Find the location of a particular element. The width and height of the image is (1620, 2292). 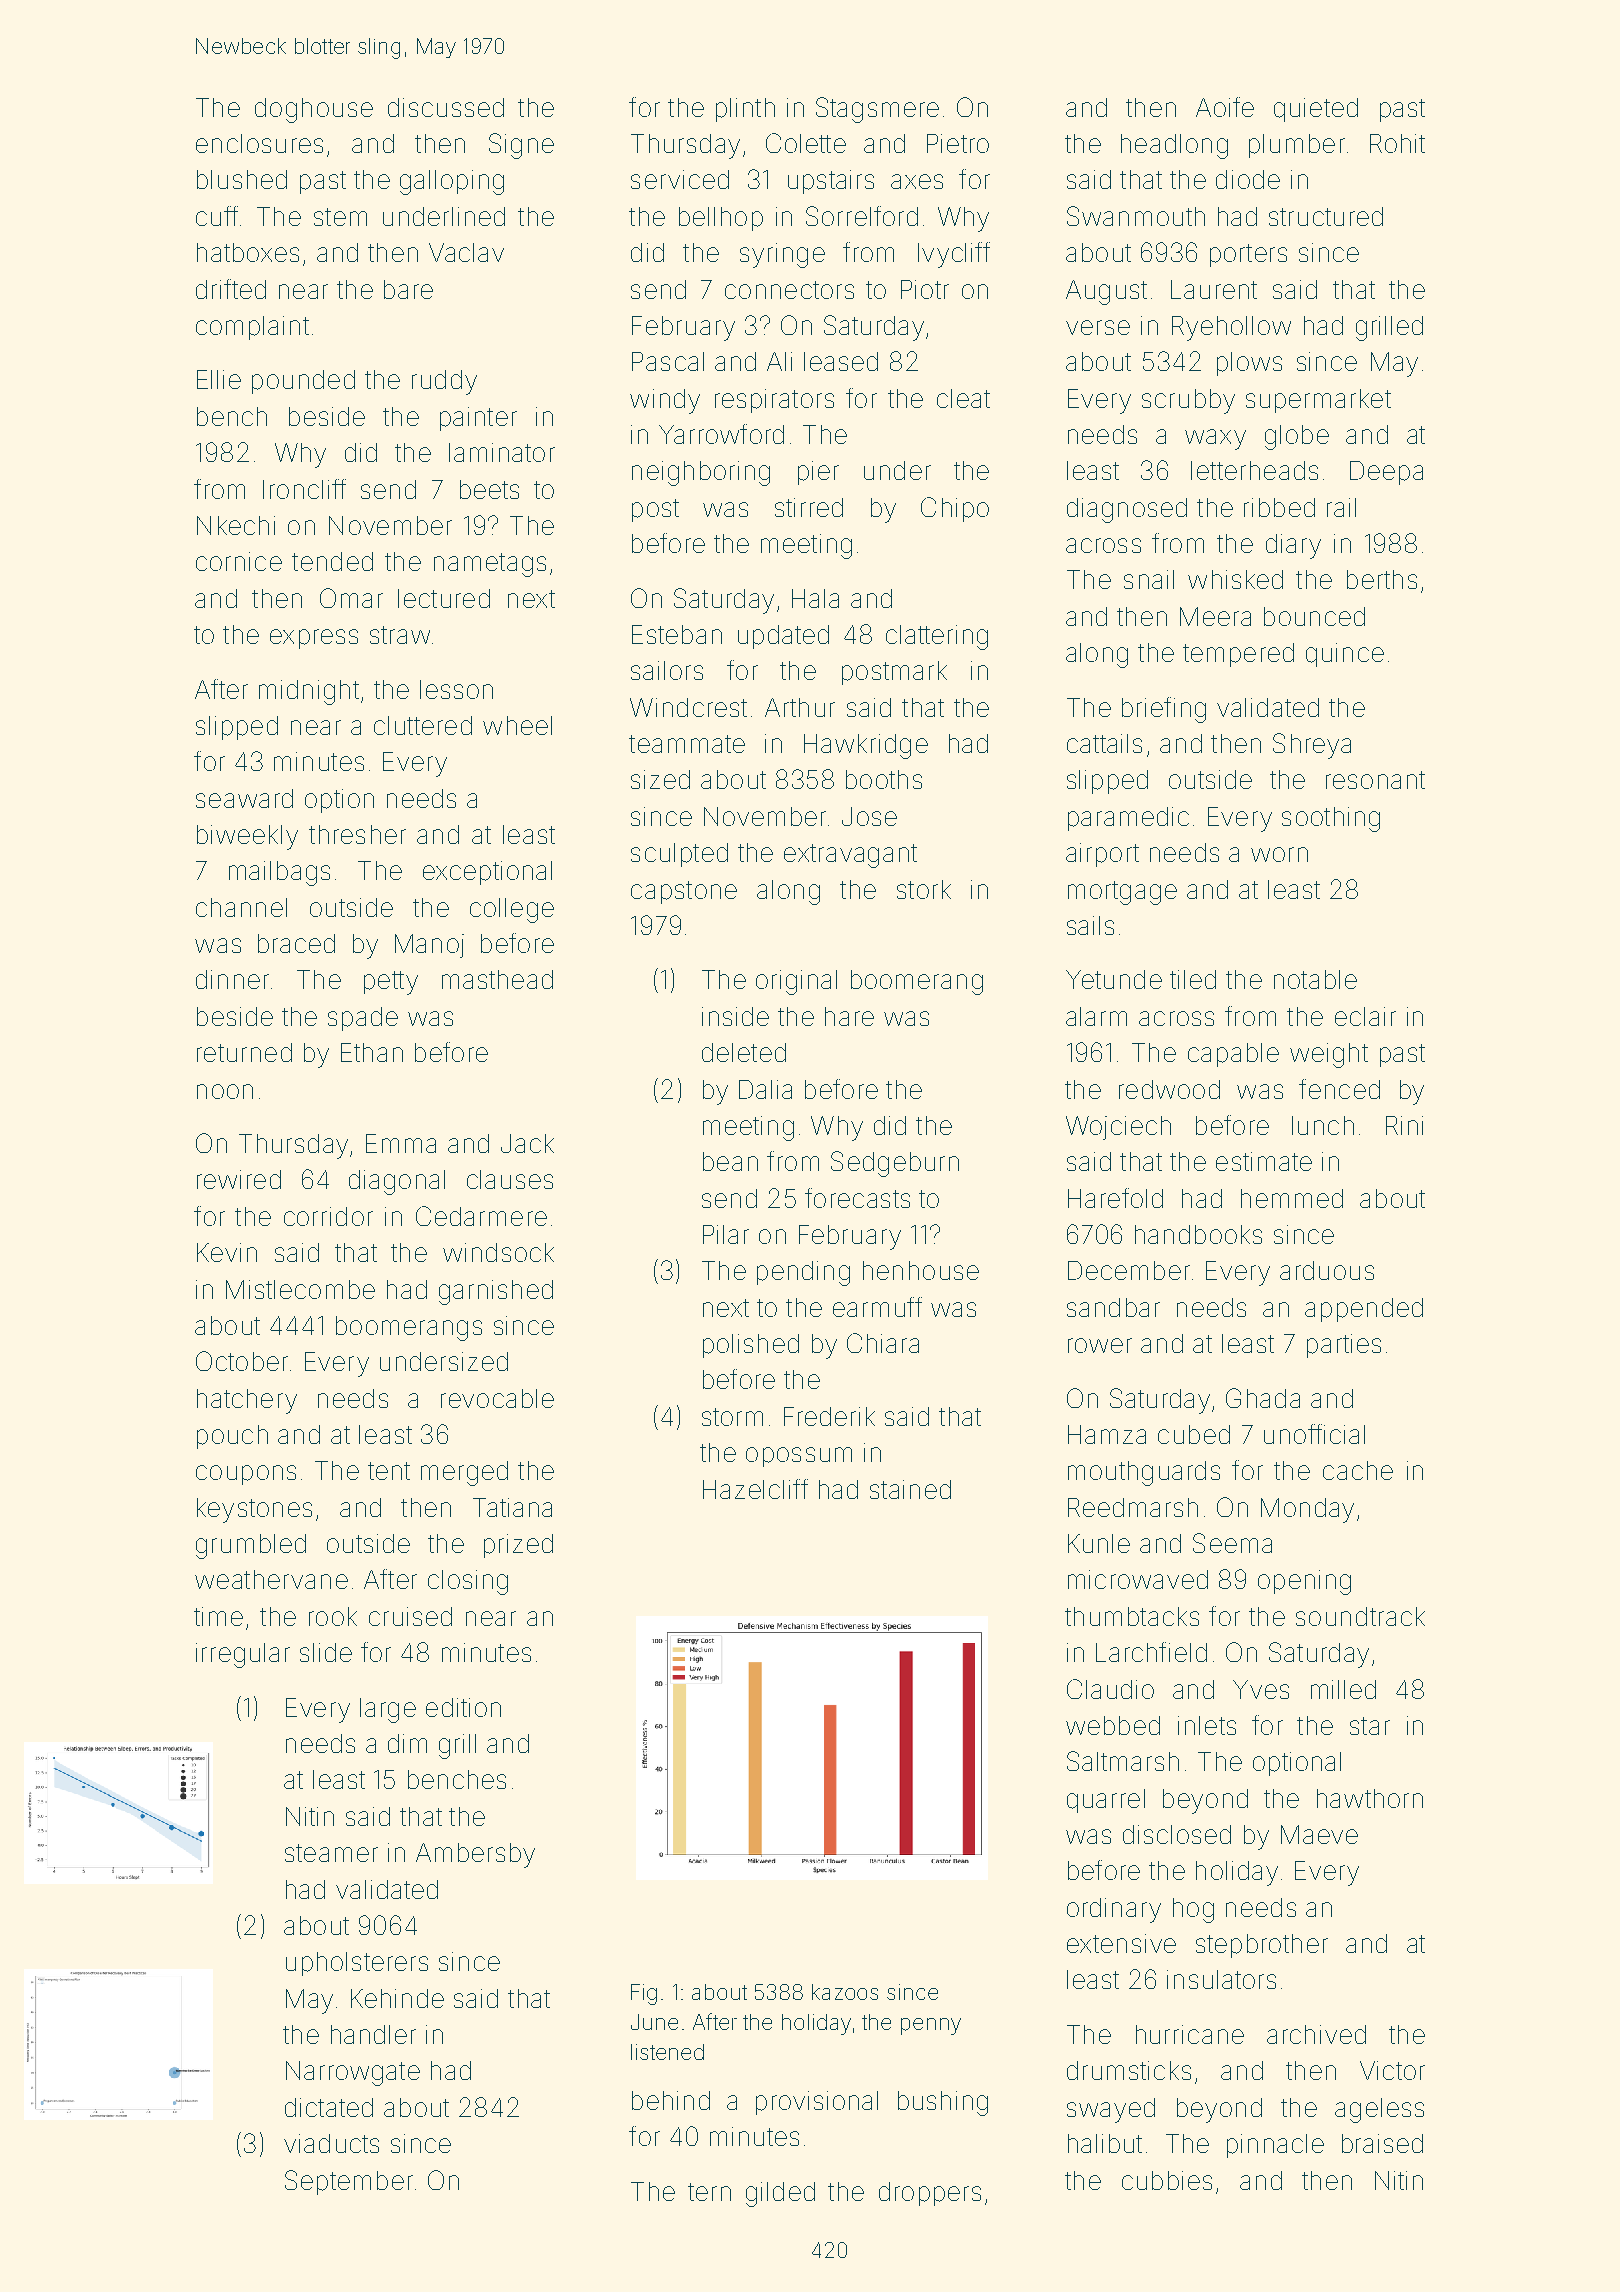

penny is located at coordinates (931, 2026).
